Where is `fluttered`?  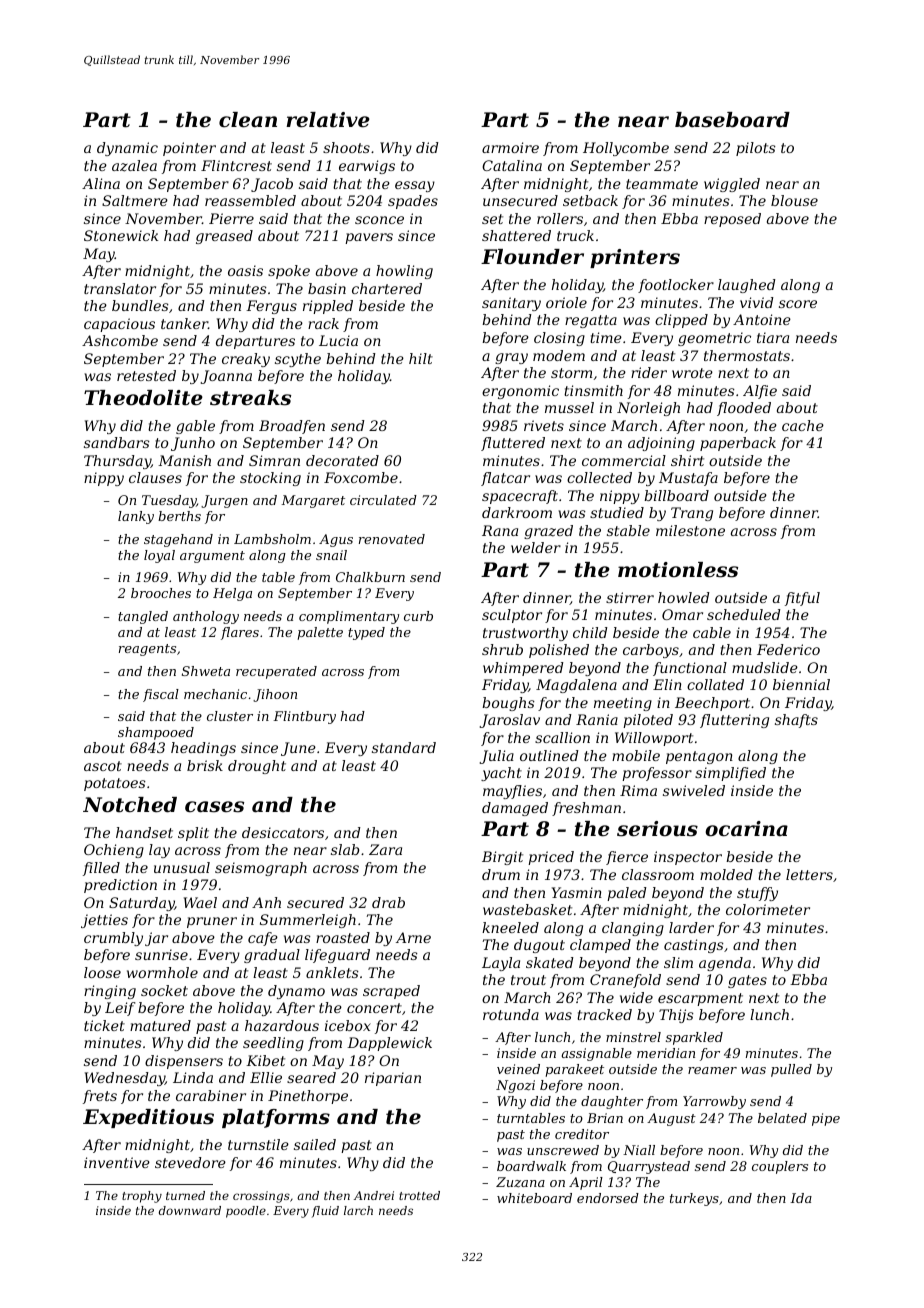
fluttered is located at coordinates (513, 444).
